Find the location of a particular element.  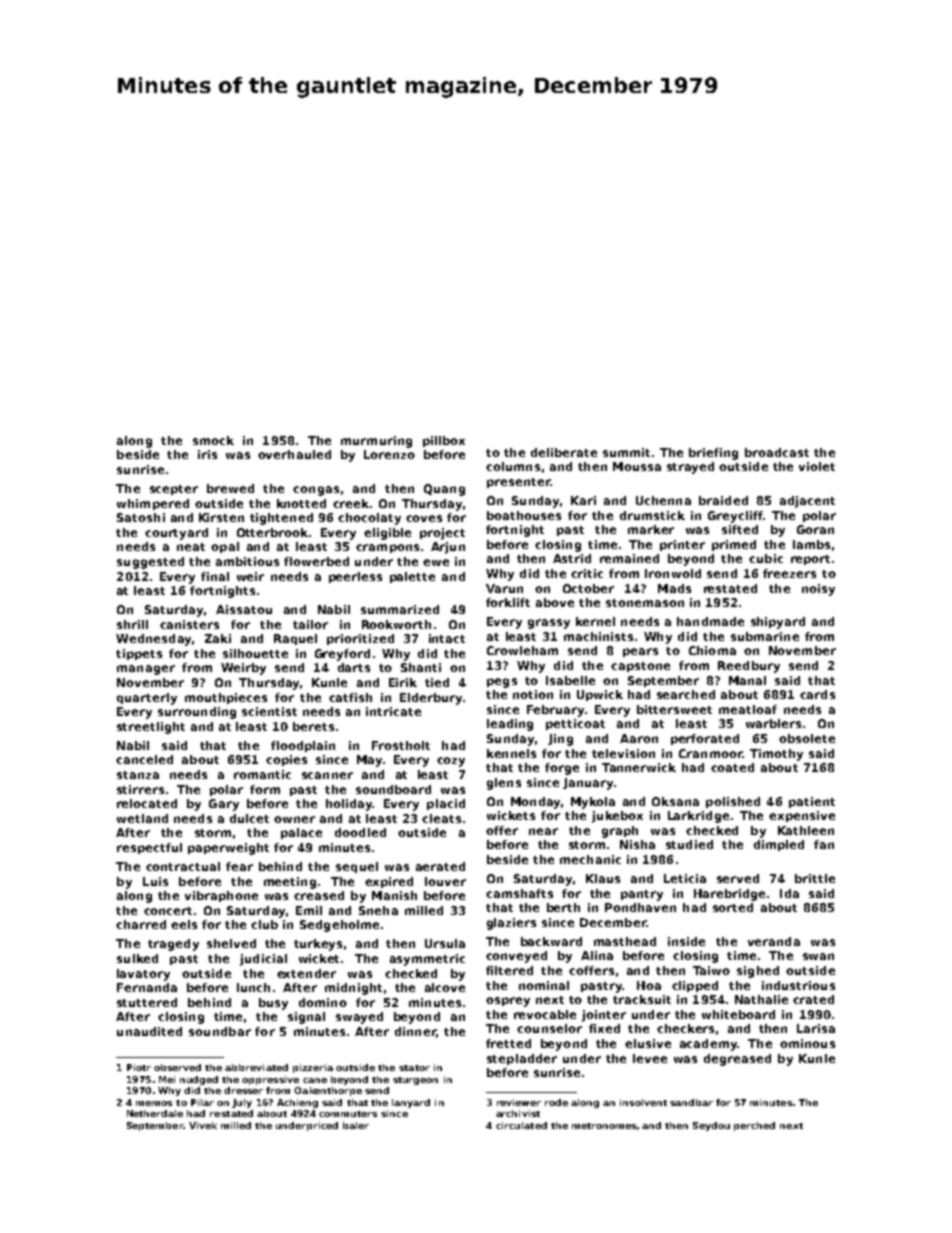

fan is located at coordinates (824, 844).
